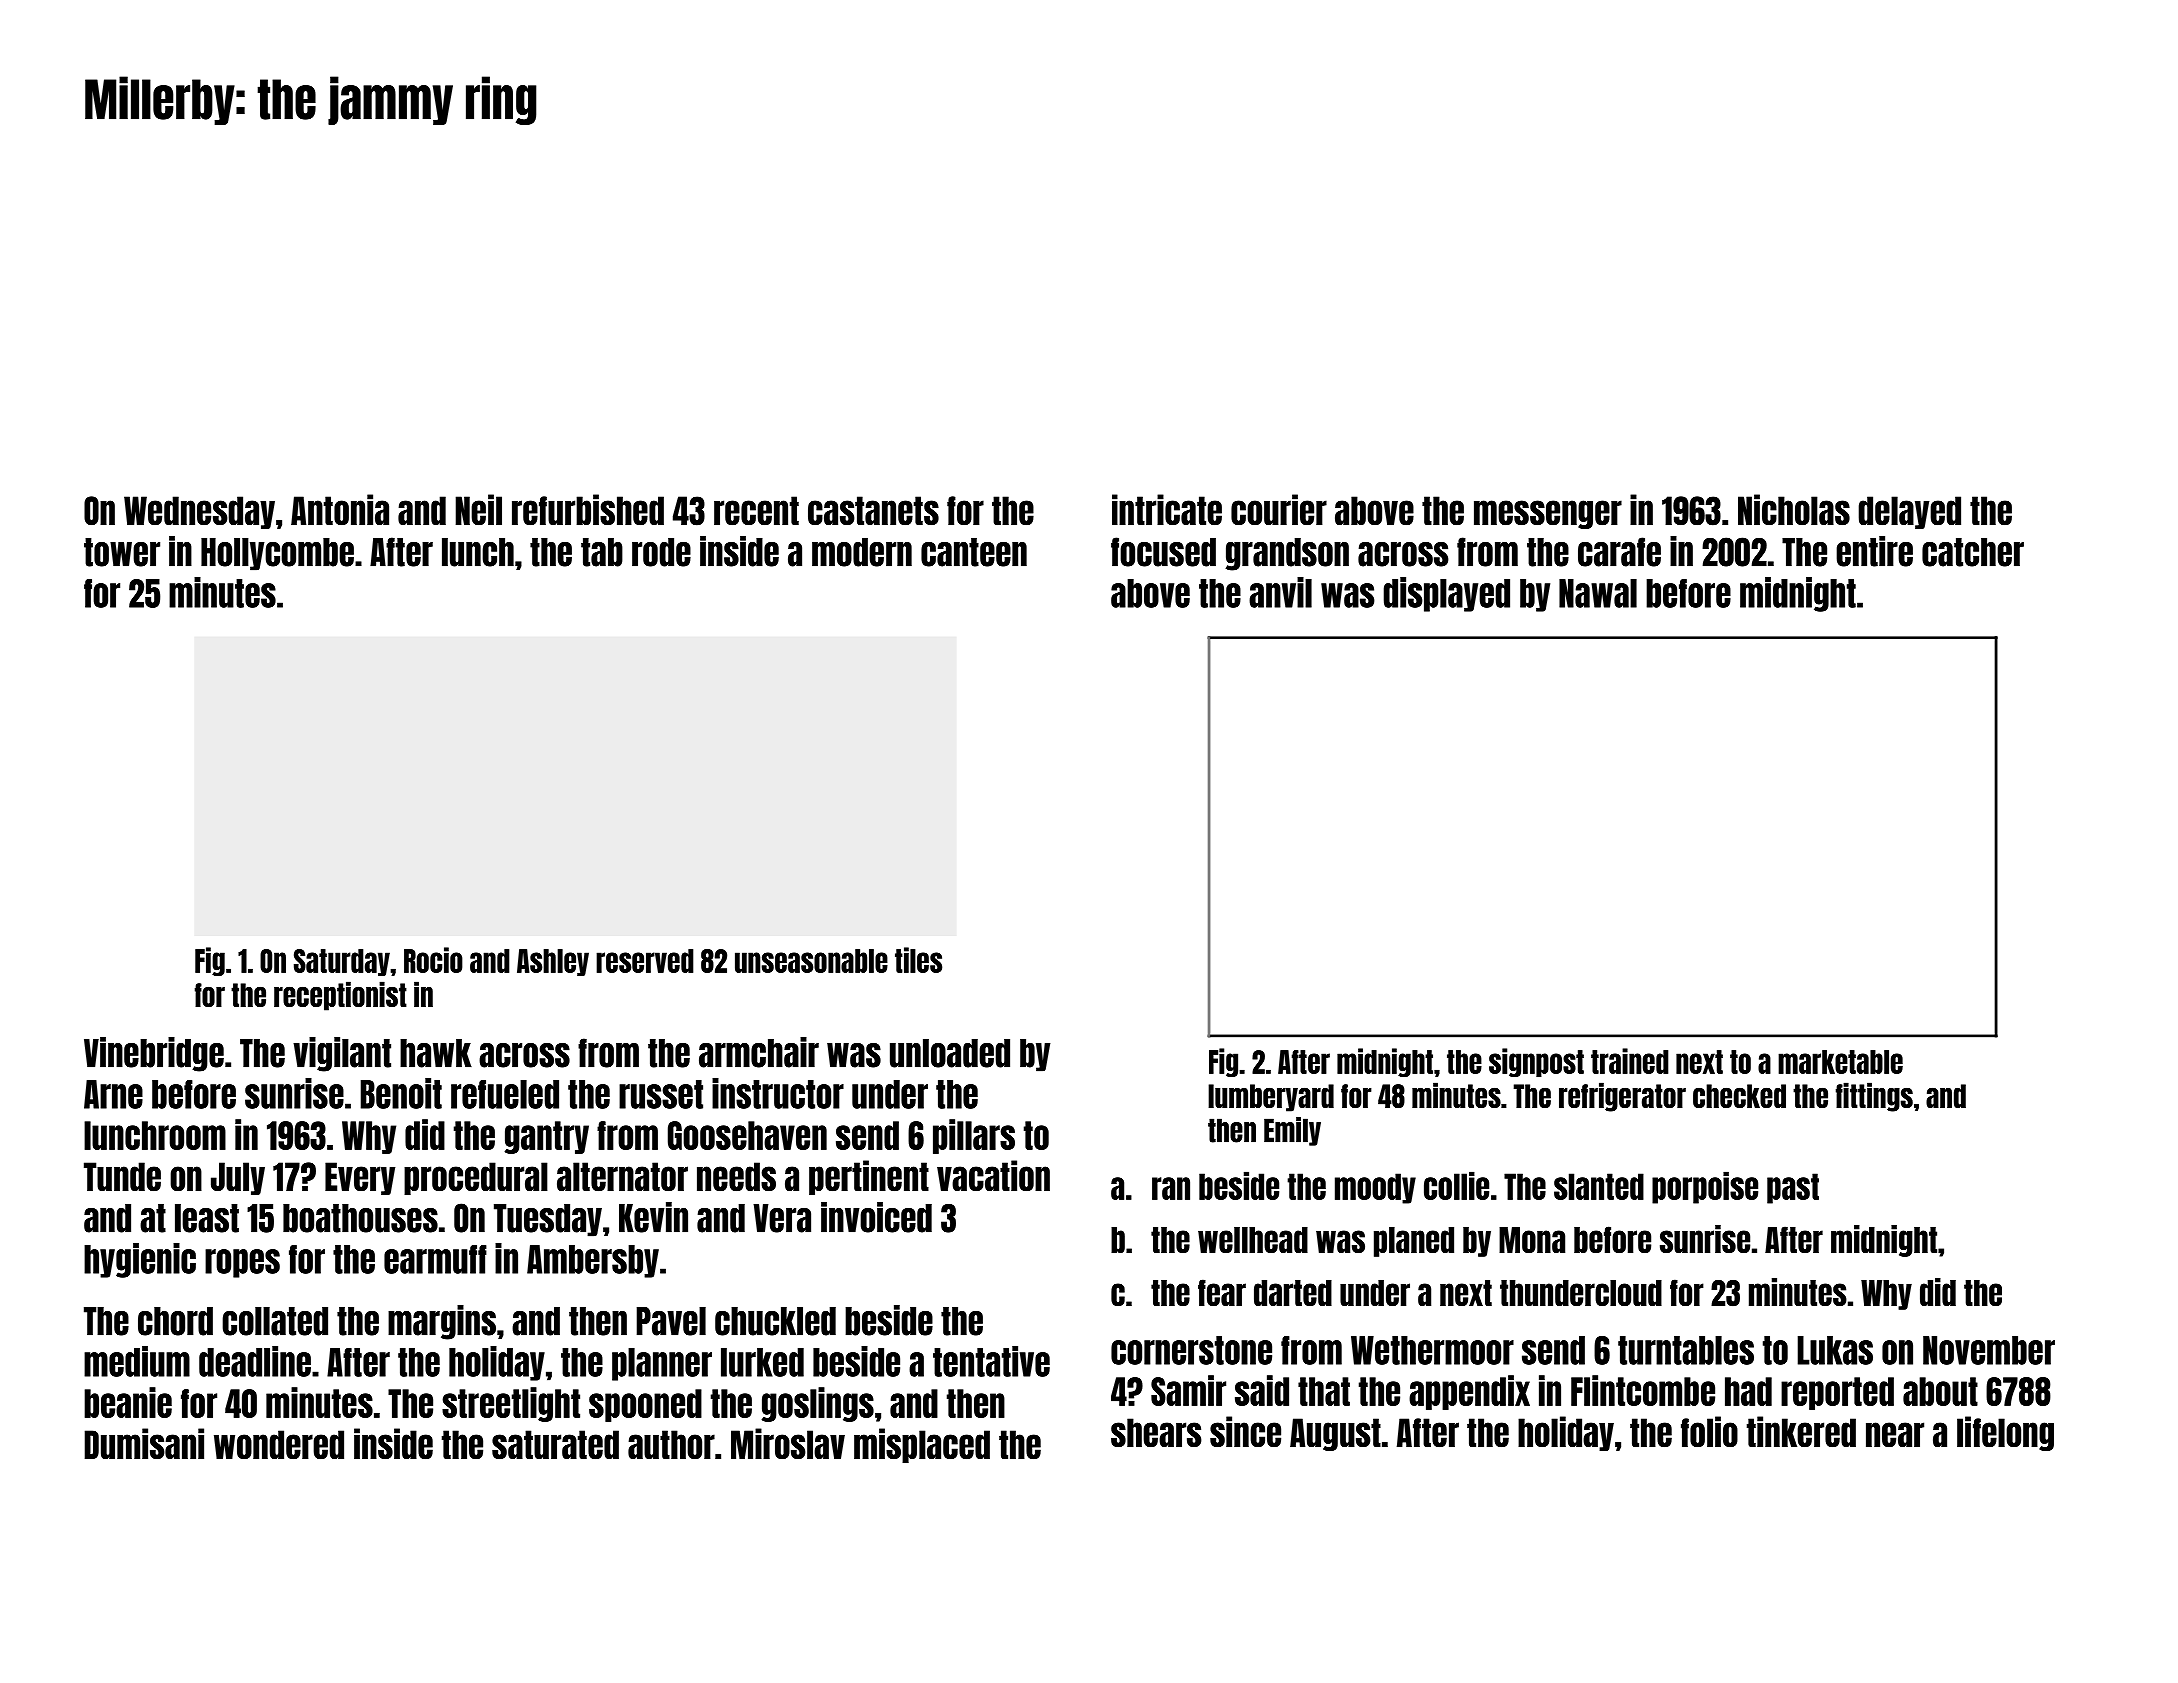 The image size is (2178, 1683). I want to click on Saturday, so click(342, 962).
